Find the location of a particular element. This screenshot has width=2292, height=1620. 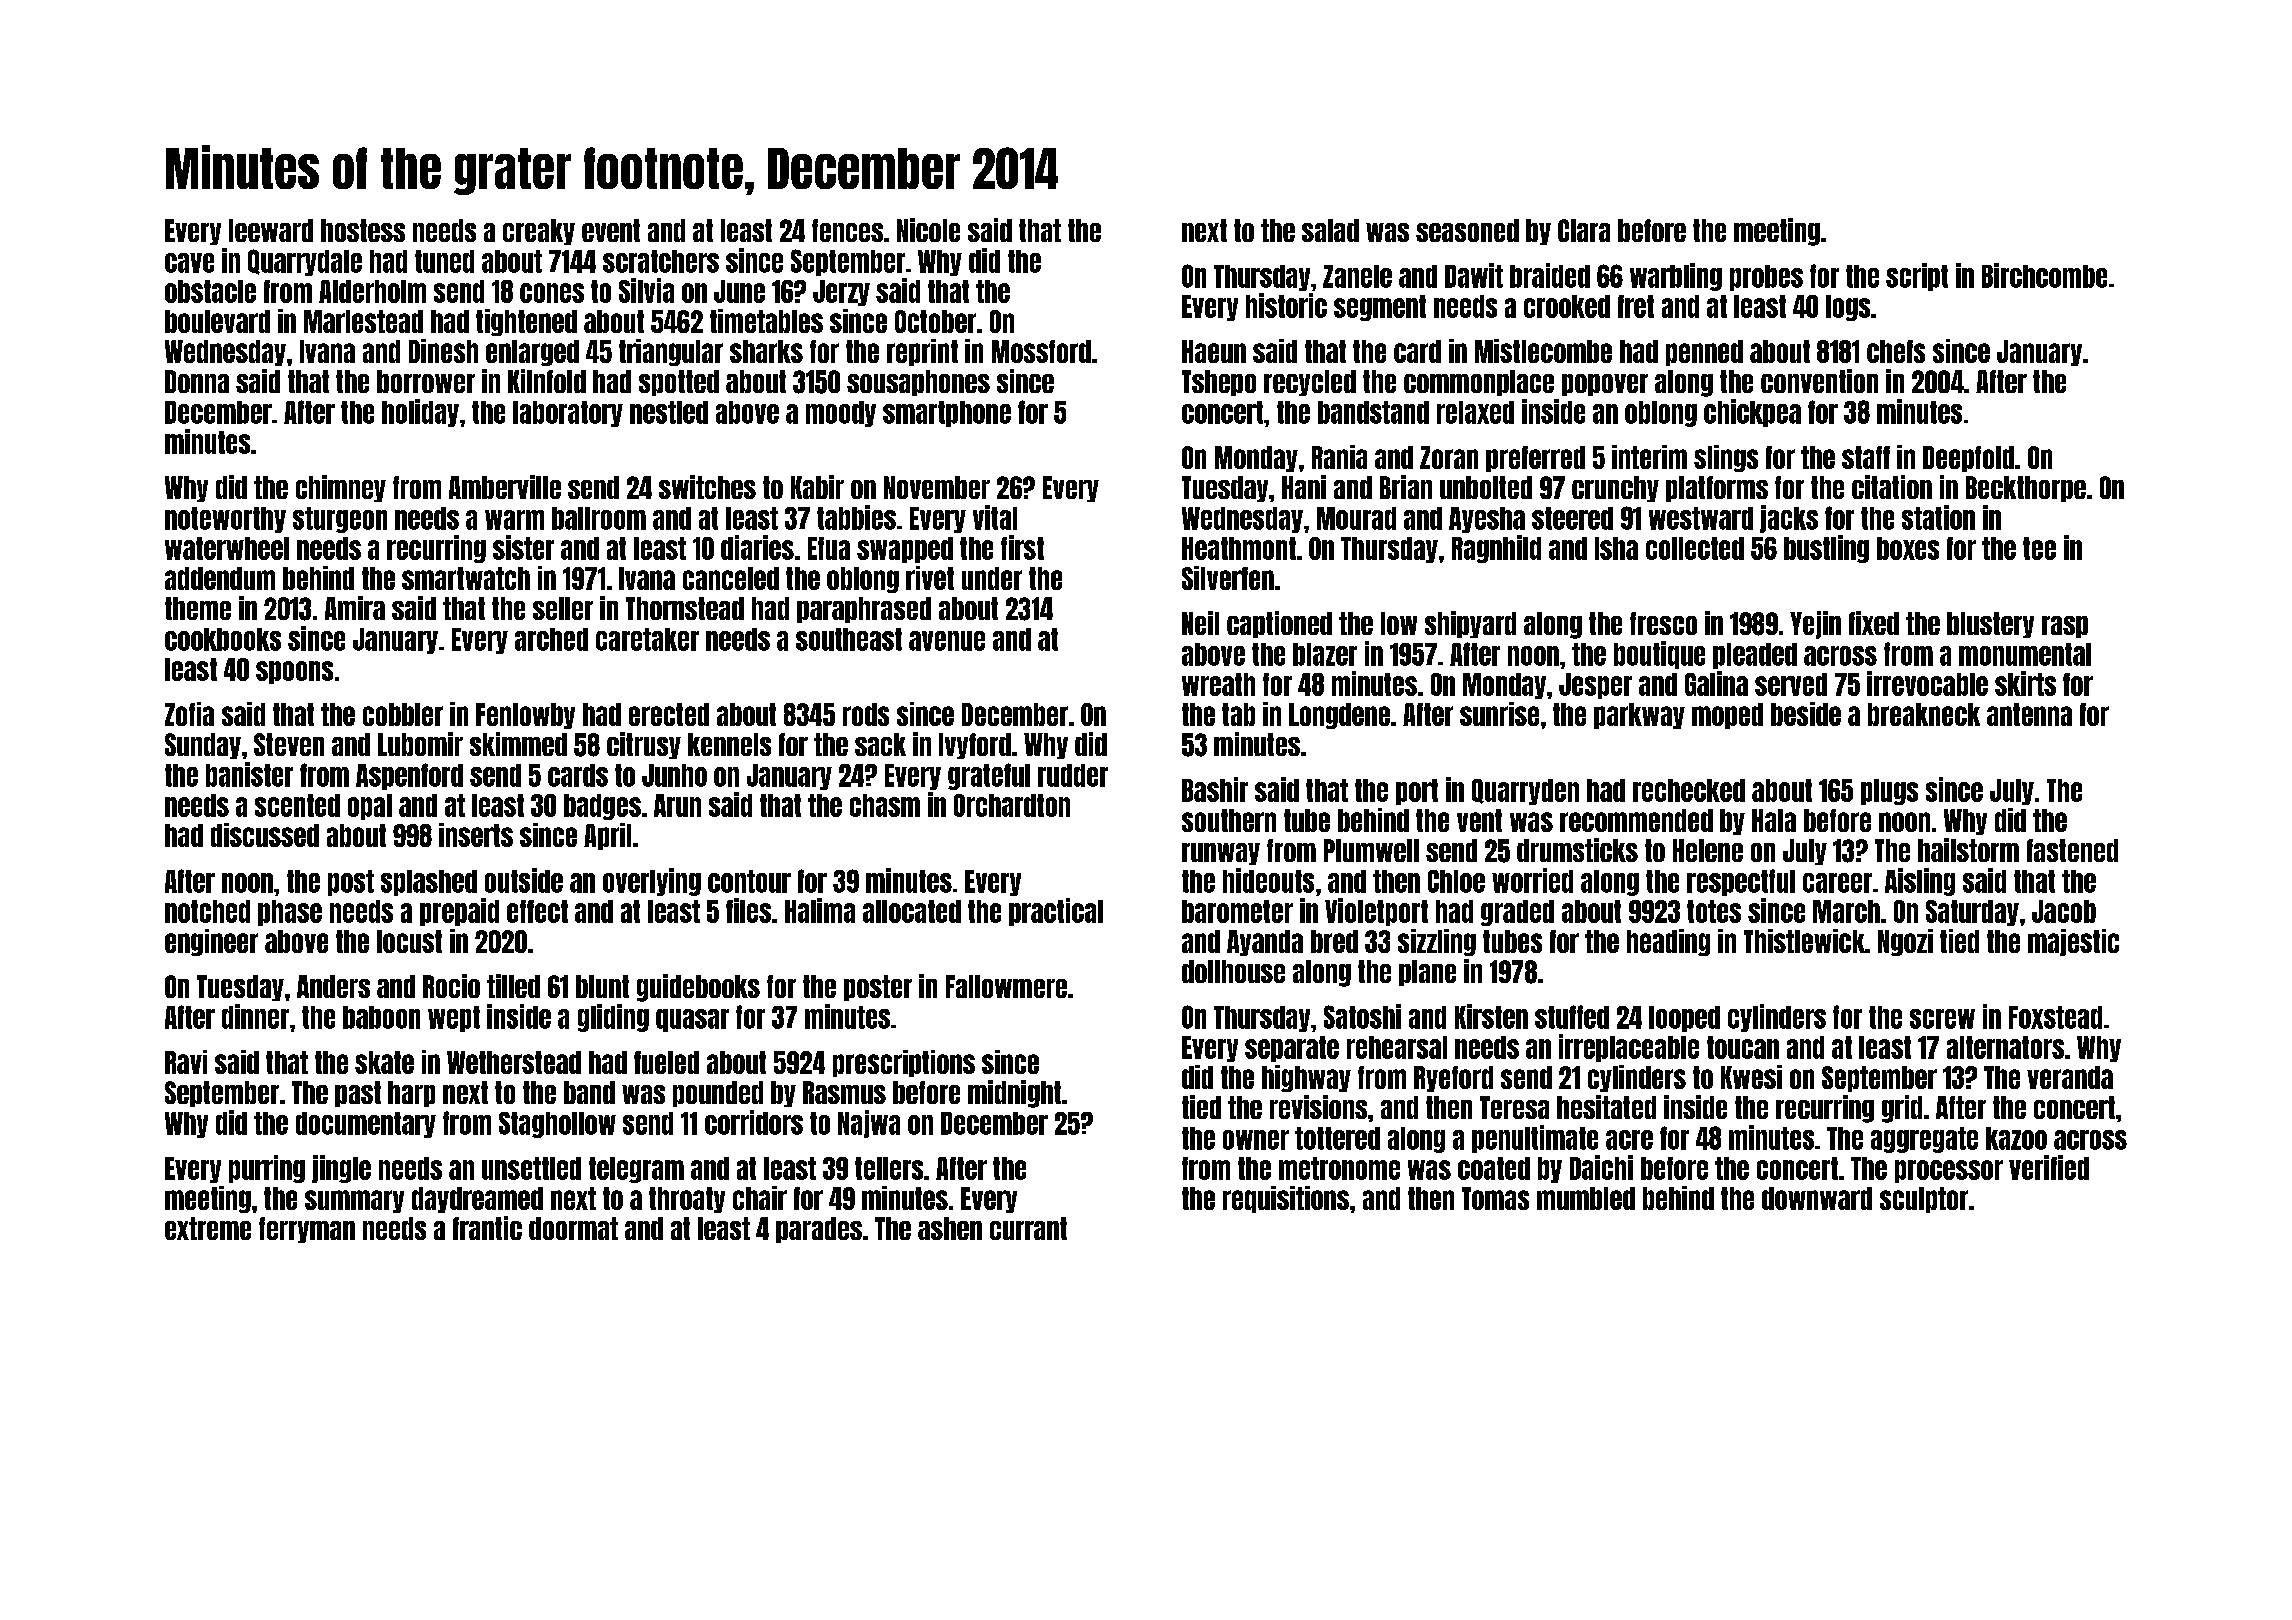

avenue is located at coordinates (947, 641).
